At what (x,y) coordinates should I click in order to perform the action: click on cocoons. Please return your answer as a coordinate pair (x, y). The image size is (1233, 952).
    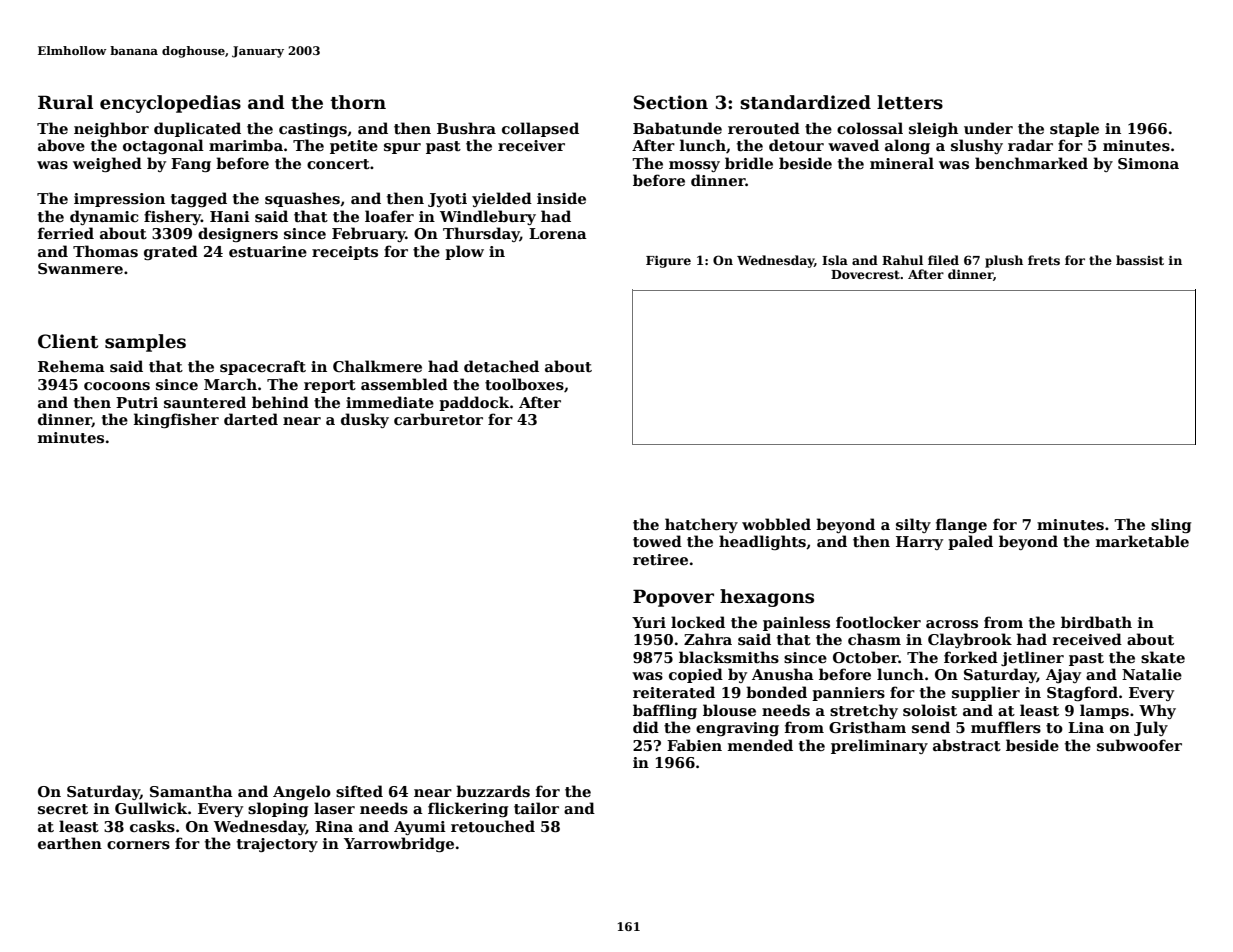
    Looking at the image, I should click on (117, 386).
